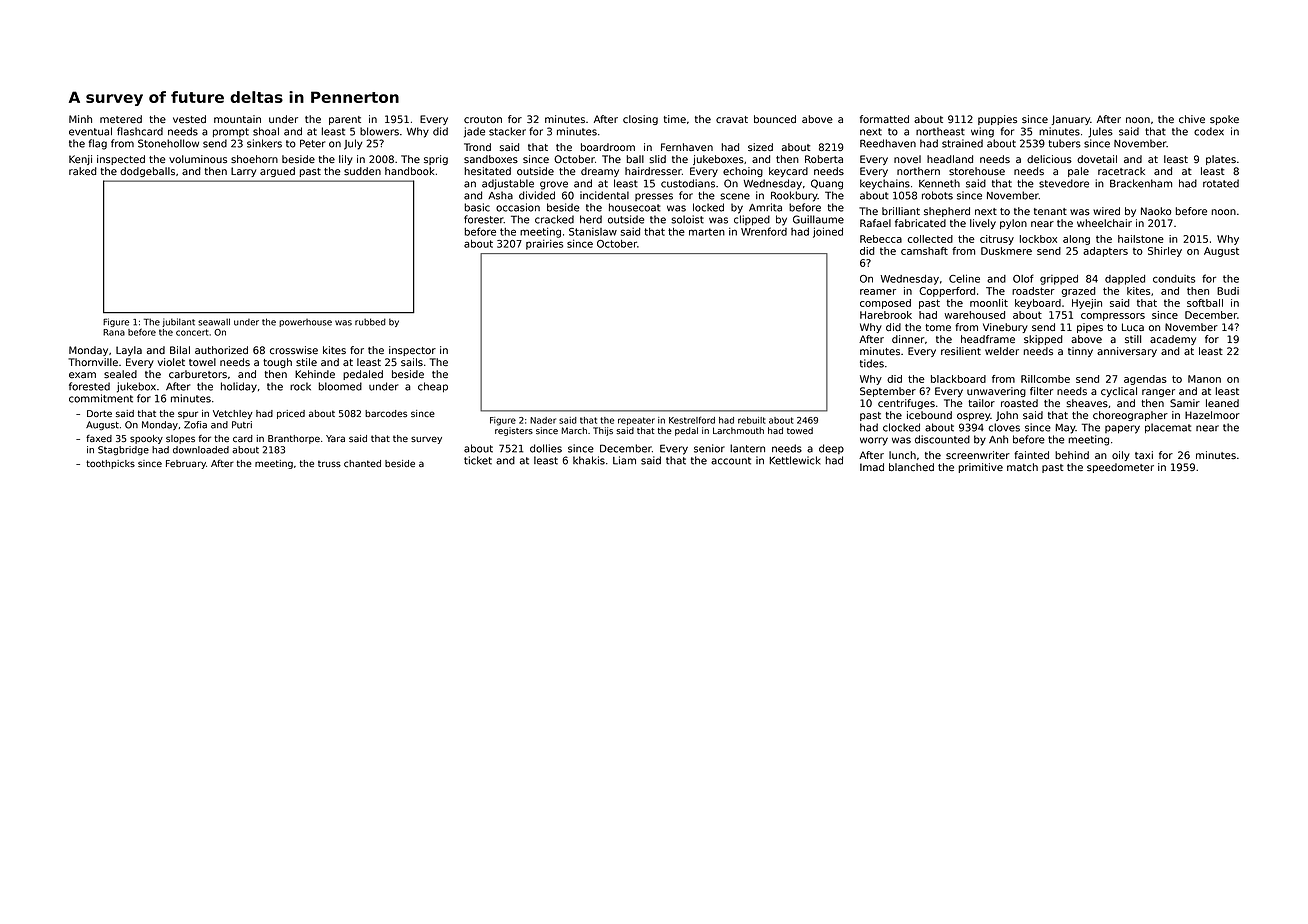 Image resolution: width=1308 pixels, height=924 pixels. What do you see at coordinates (1106, 211) in the image?
I see `wired` at bounding box center [1106, 211].
